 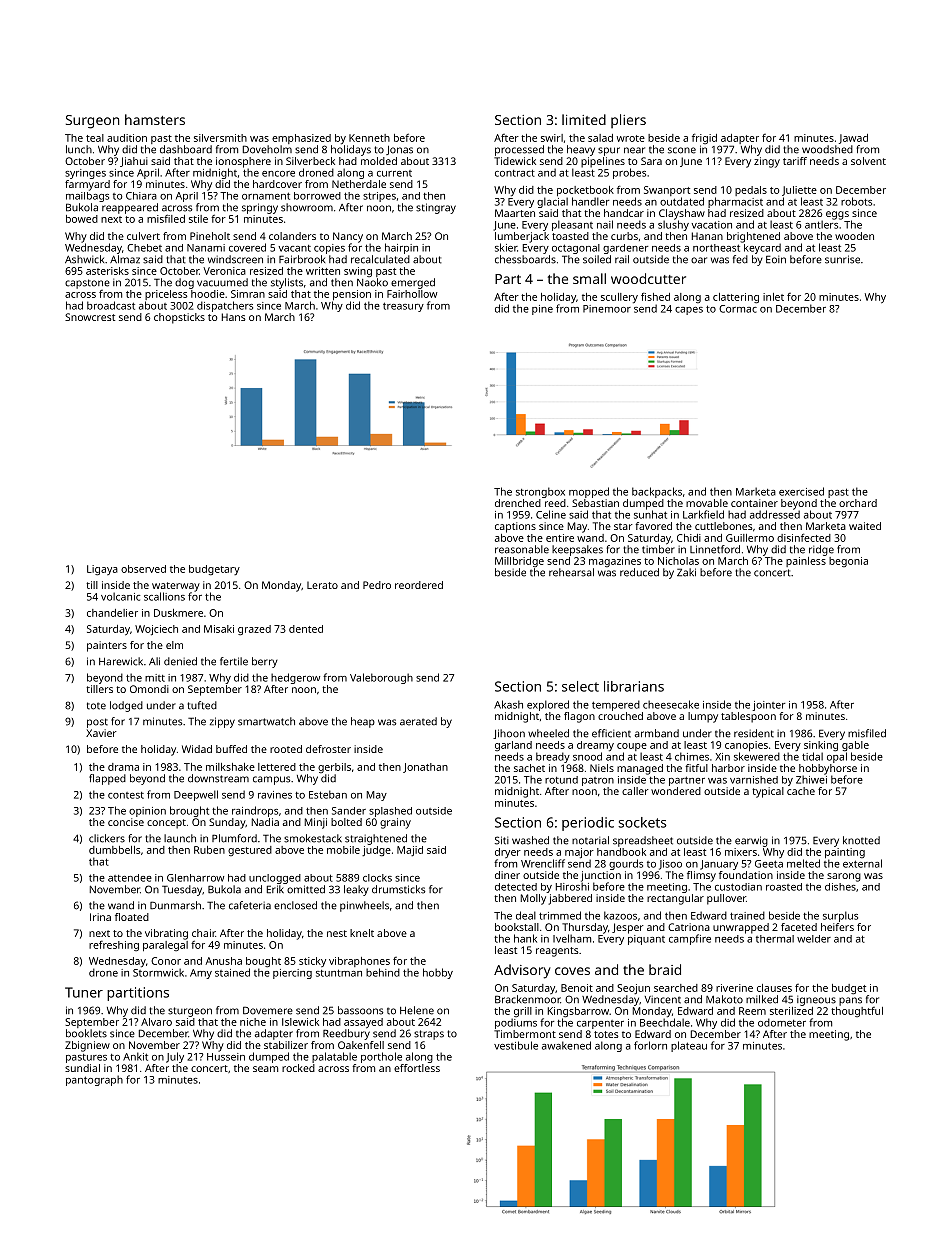 I want to click on Kenneth, so click(x=369, y=138).
